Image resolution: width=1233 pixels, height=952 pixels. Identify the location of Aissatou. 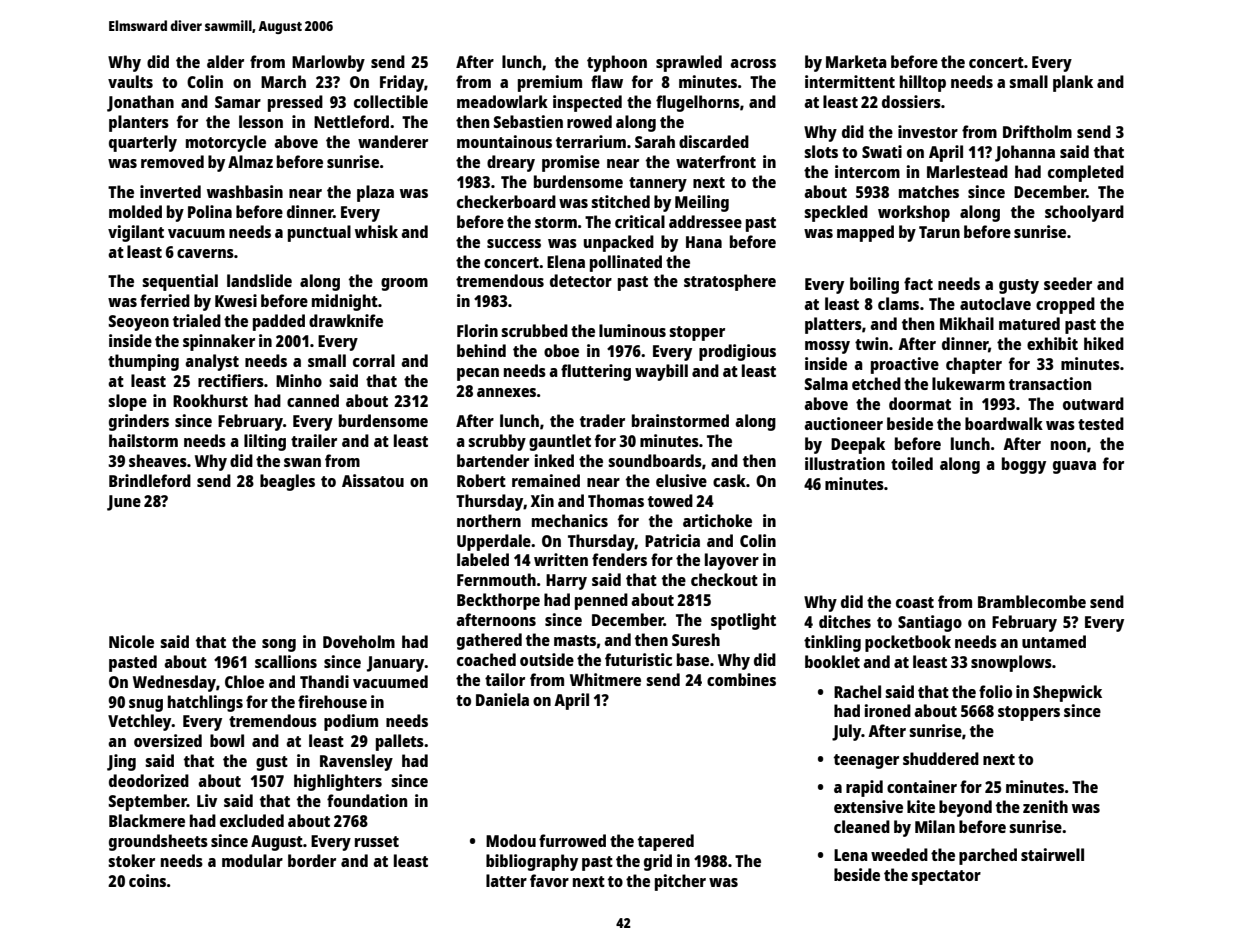
(373, 480).
